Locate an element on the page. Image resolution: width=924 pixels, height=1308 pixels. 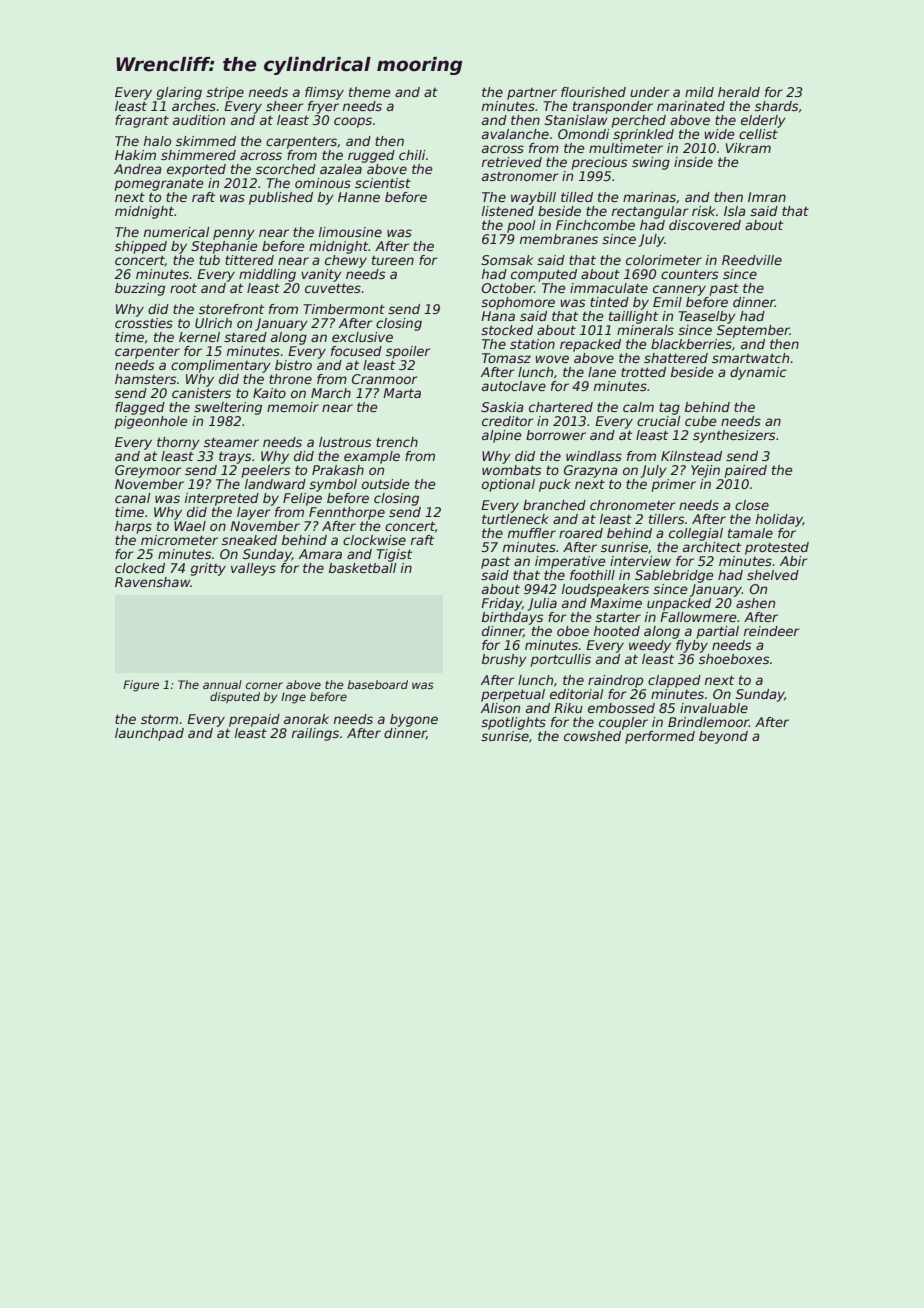
anorak is located at coordinates (306, 719).
